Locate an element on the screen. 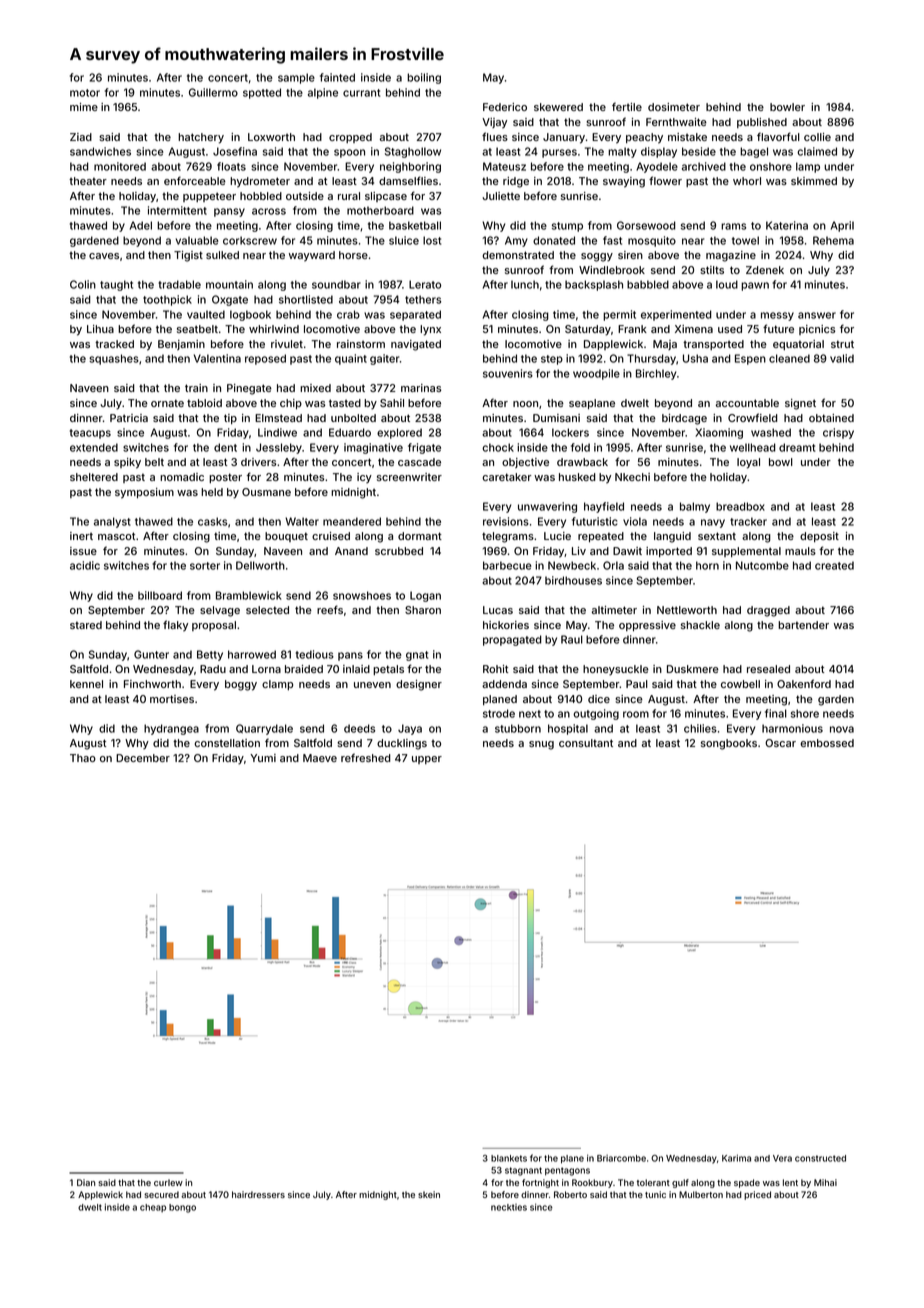  songbooks is located at coordinates (729, 744).
